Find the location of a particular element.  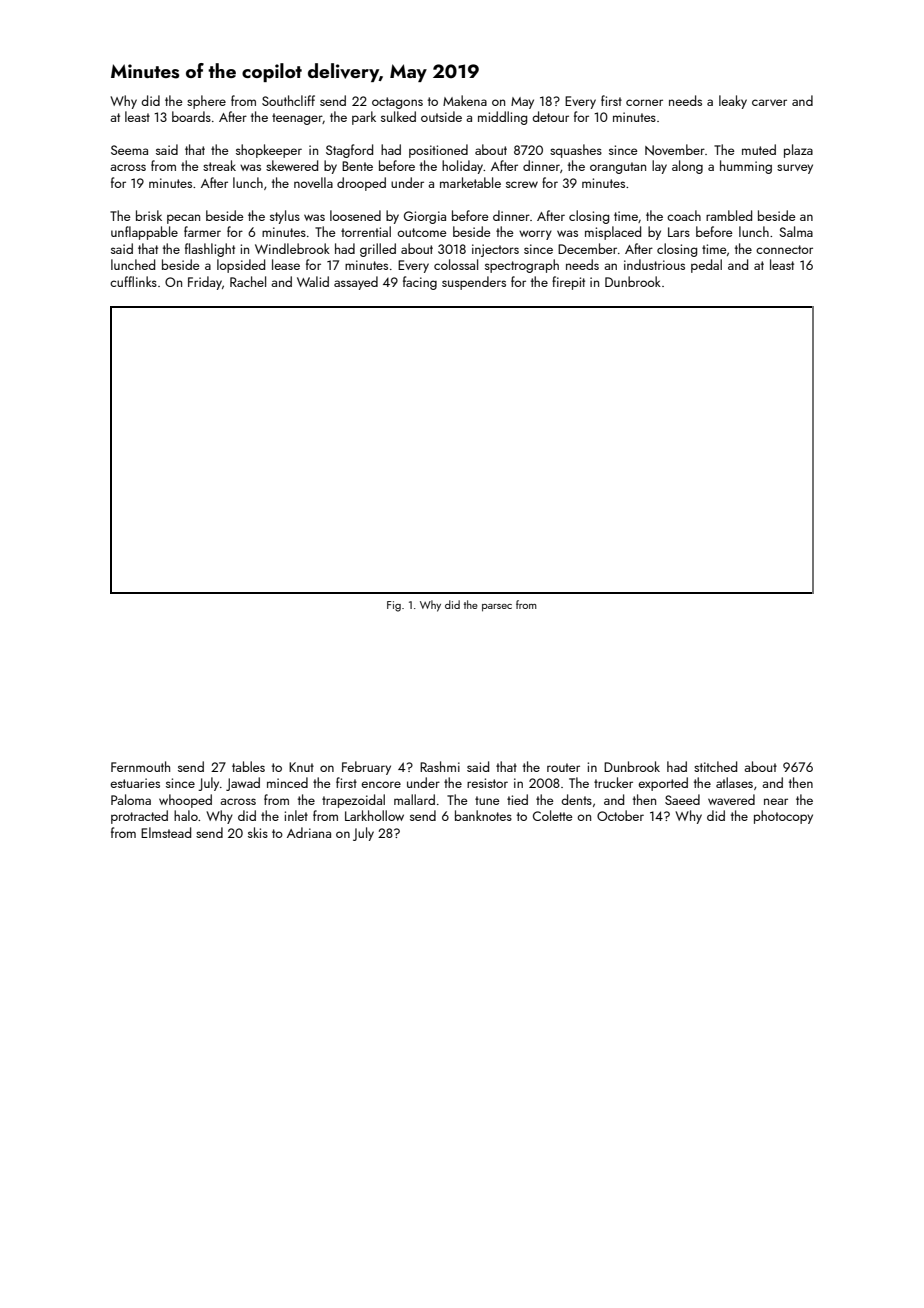

tables is located at coordinates (248, 766).
